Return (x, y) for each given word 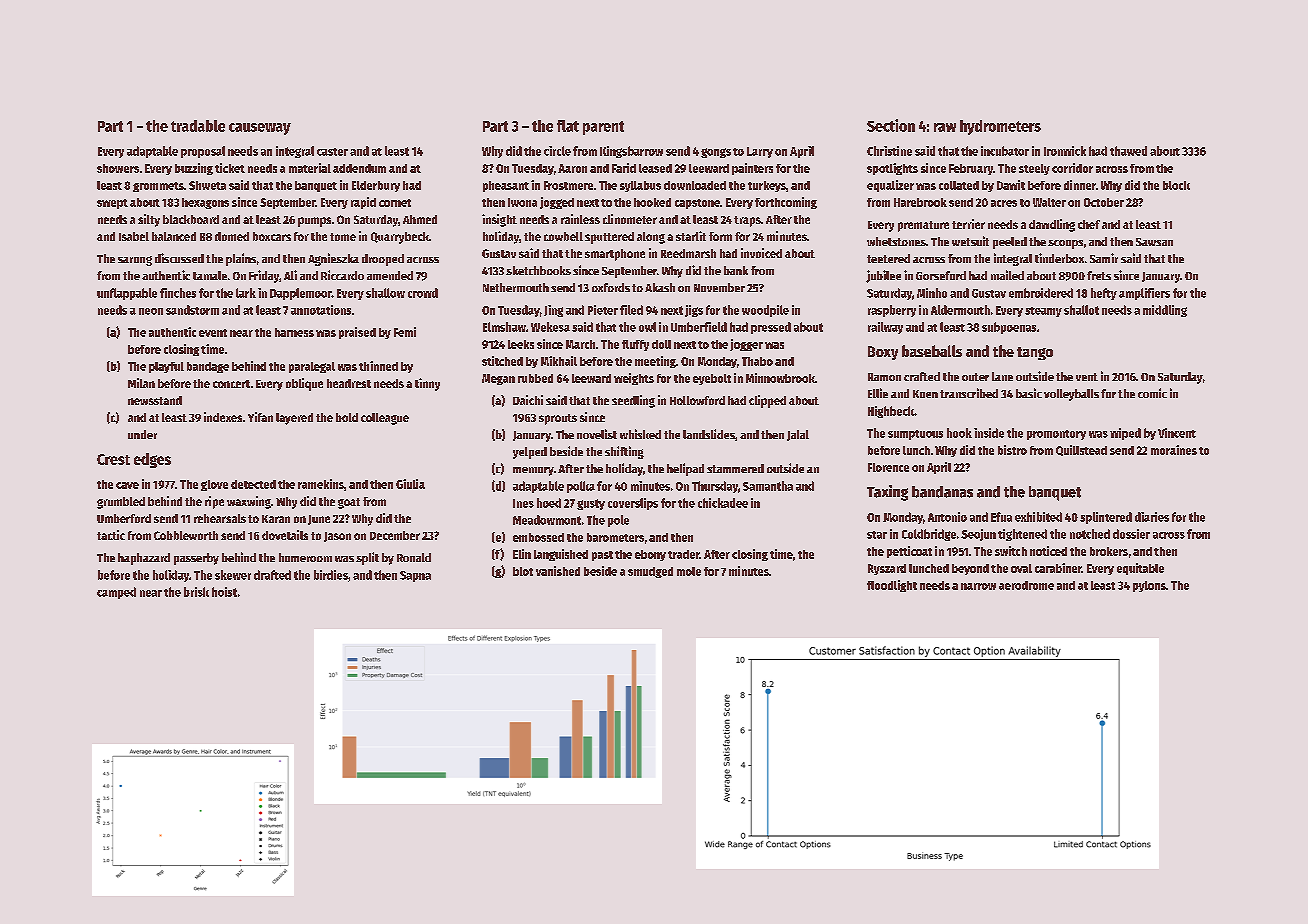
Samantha (768, 486)
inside (989, 433)
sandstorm (192, 310)
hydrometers (1000, 127)
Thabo (757, 361)
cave (127, 485)
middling (1165, 311)
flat (568, 126)
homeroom (305, 557)
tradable (198, 126)
